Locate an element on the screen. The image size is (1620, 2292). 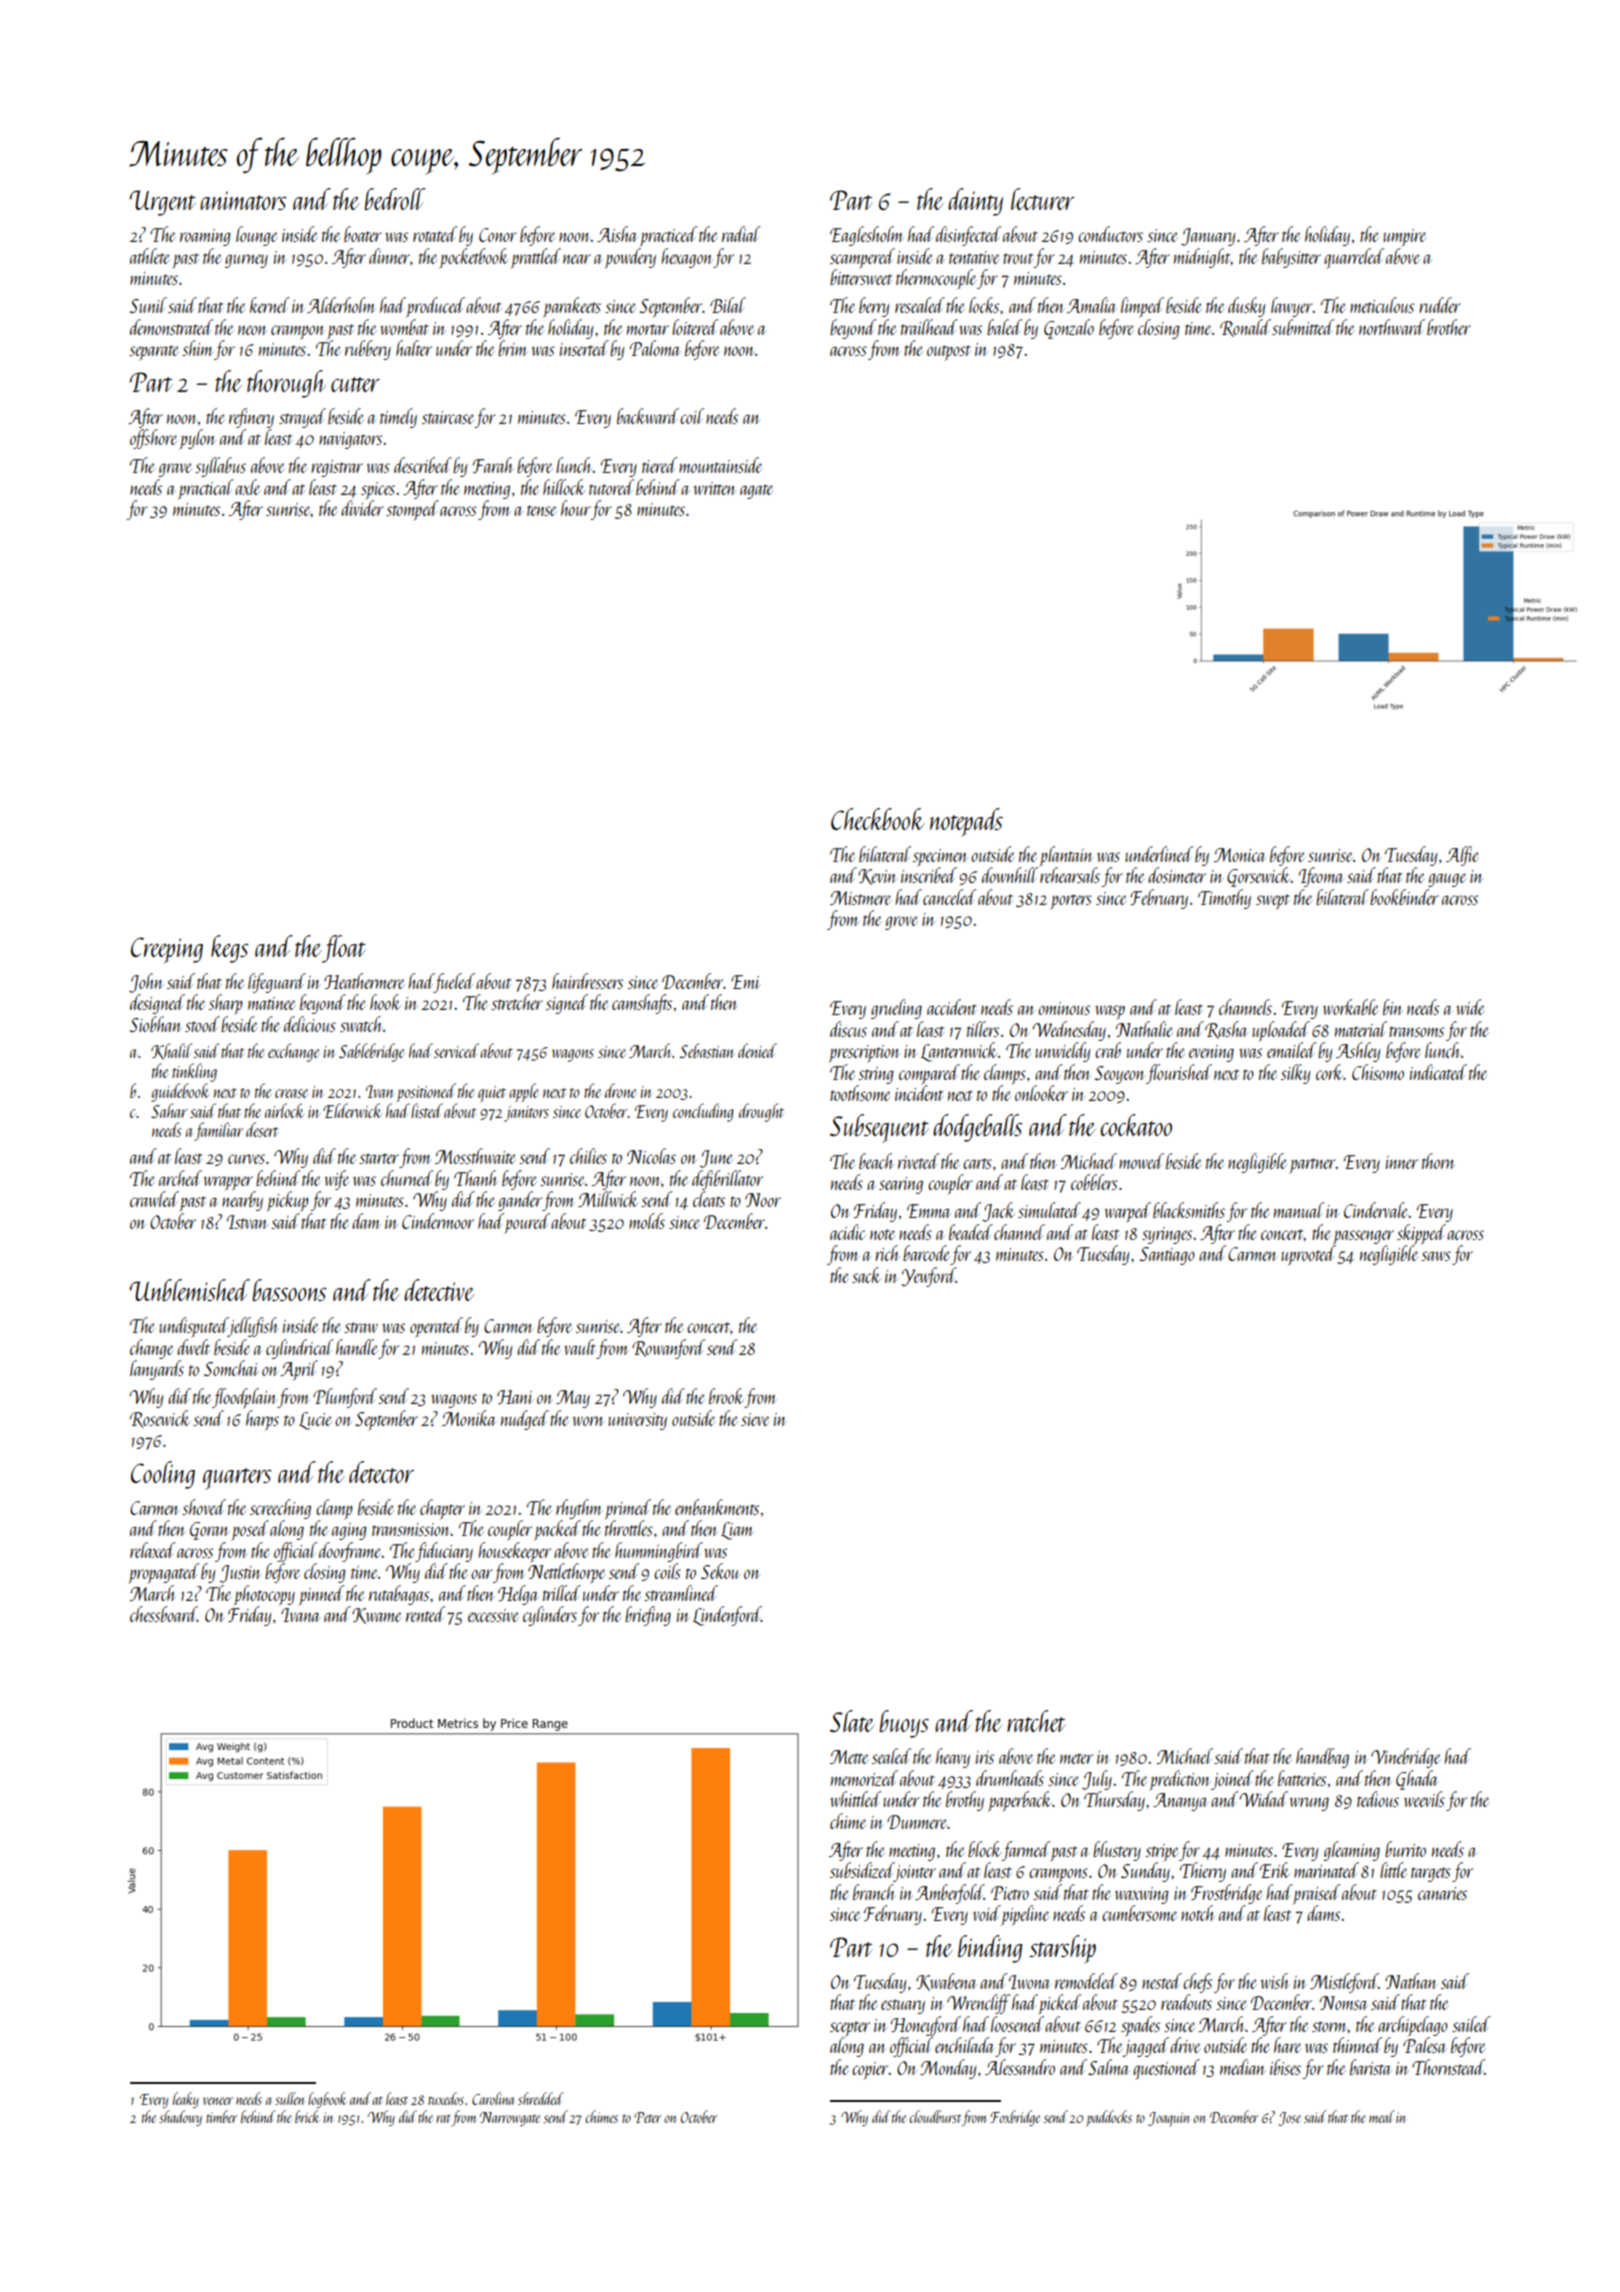
fueled is located at coordinates (454, 983).
